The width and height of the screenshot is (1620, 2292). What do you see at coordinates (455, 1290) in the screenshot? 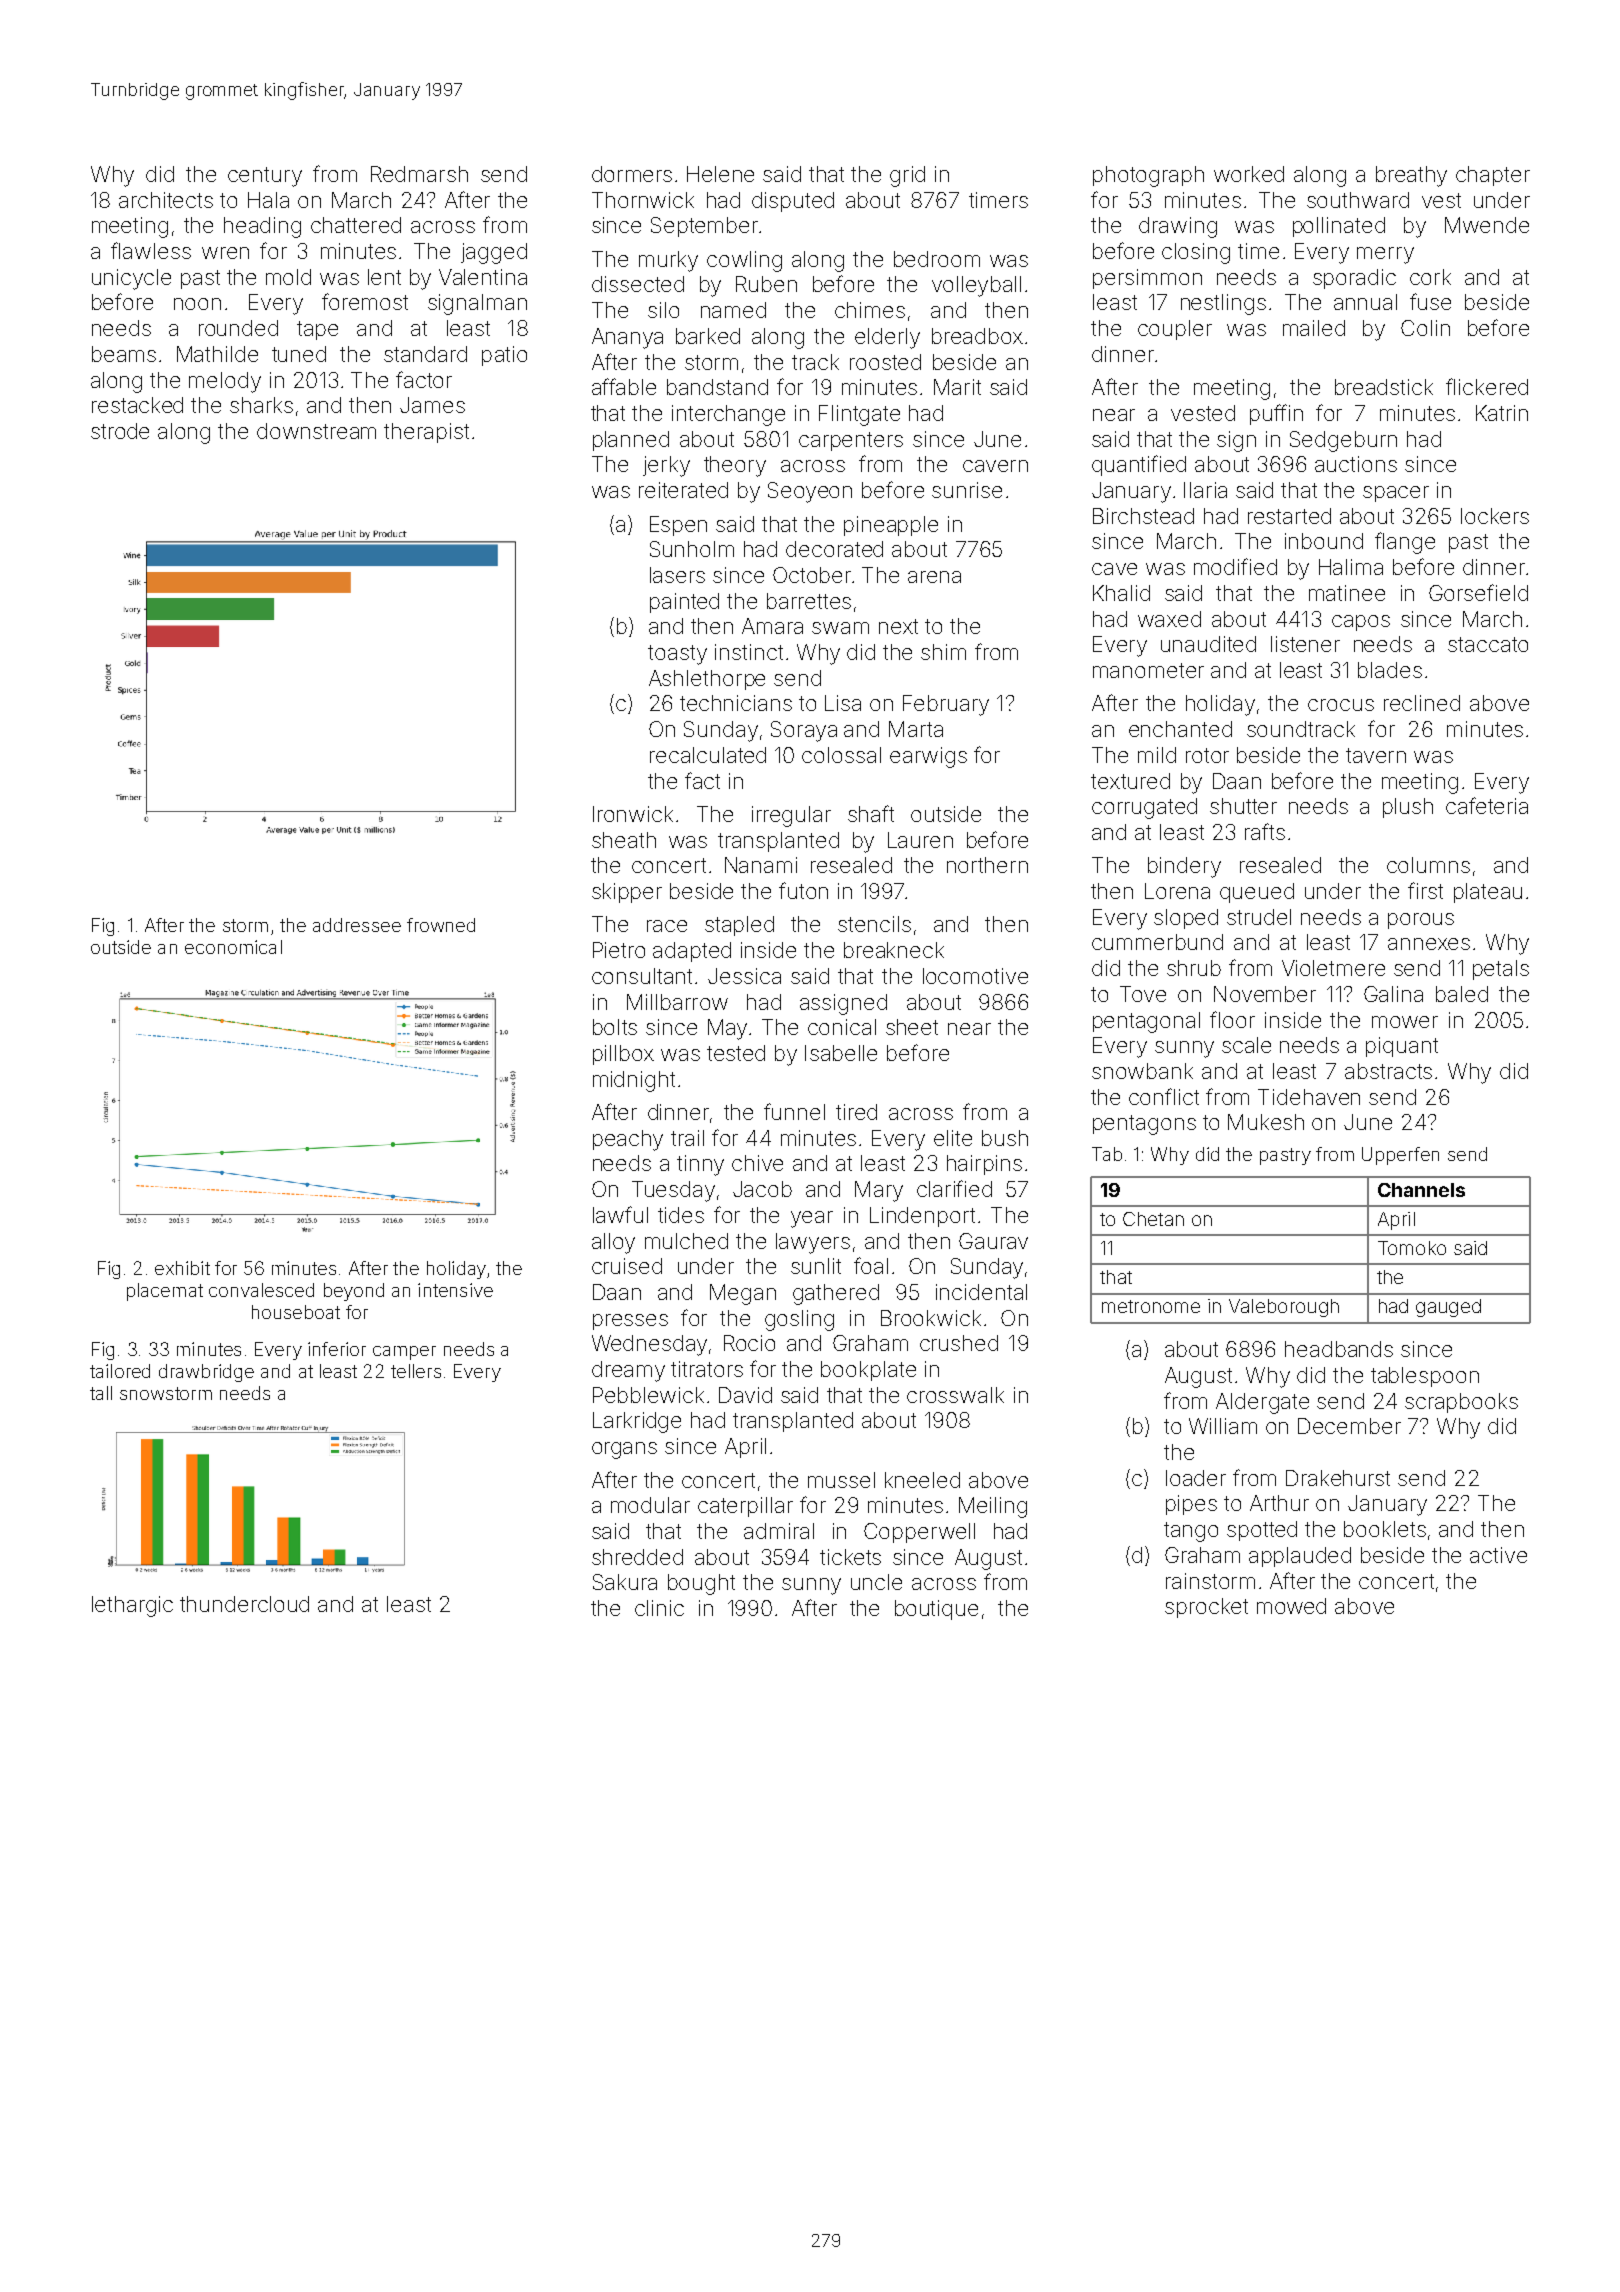
I see `intensive` at bounding box center [455, 1290].
